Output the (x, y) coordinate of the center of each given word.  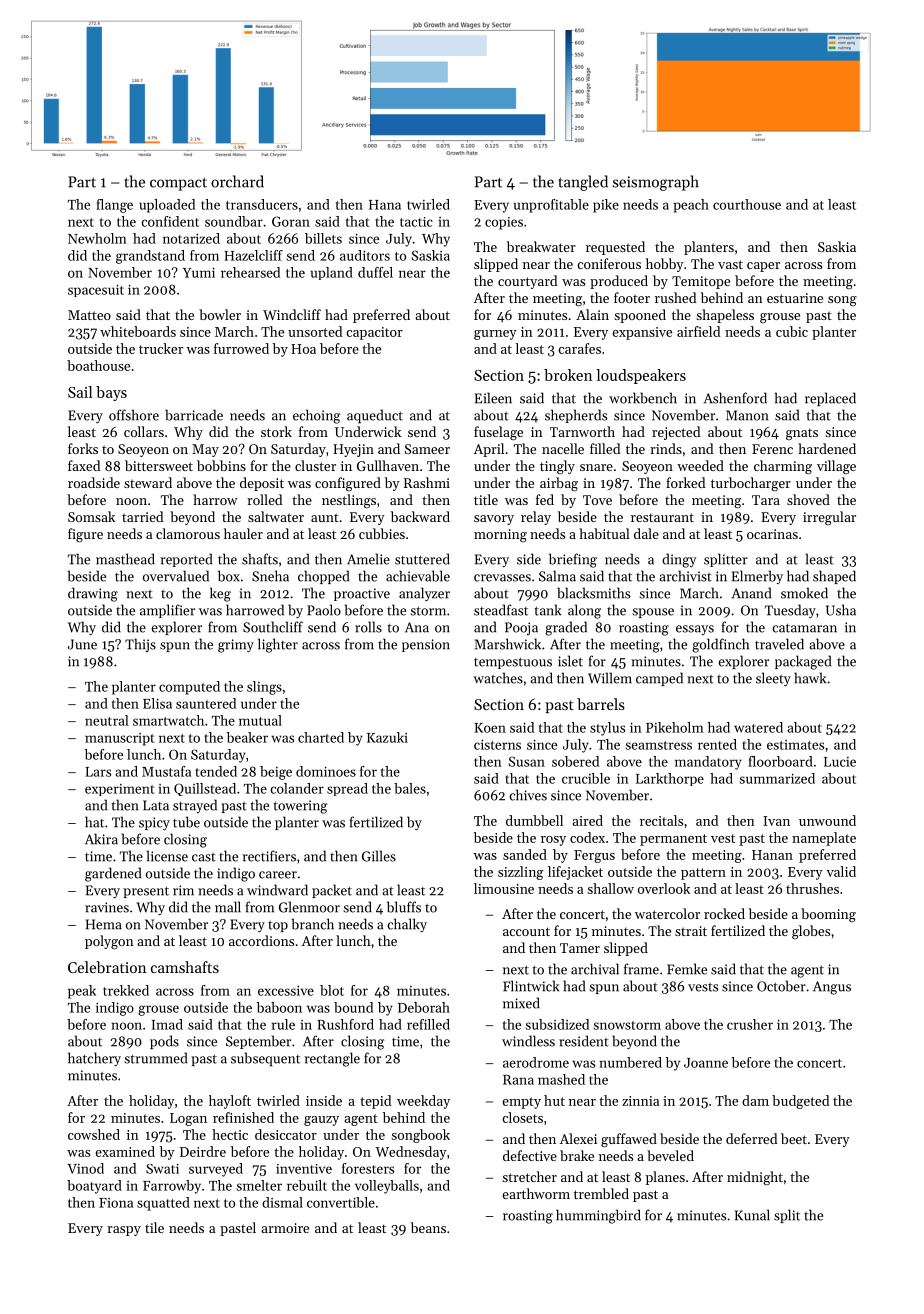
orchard (237, 181)
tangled (583, 183)
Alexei (578, 1138)
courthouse (747, 204)
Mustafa (166, 771)
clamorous (188, 533)
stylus (607, 729)
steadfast (501, 610)
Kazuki (387, 737)
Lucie (840, 762)
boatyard (94, 1187)
